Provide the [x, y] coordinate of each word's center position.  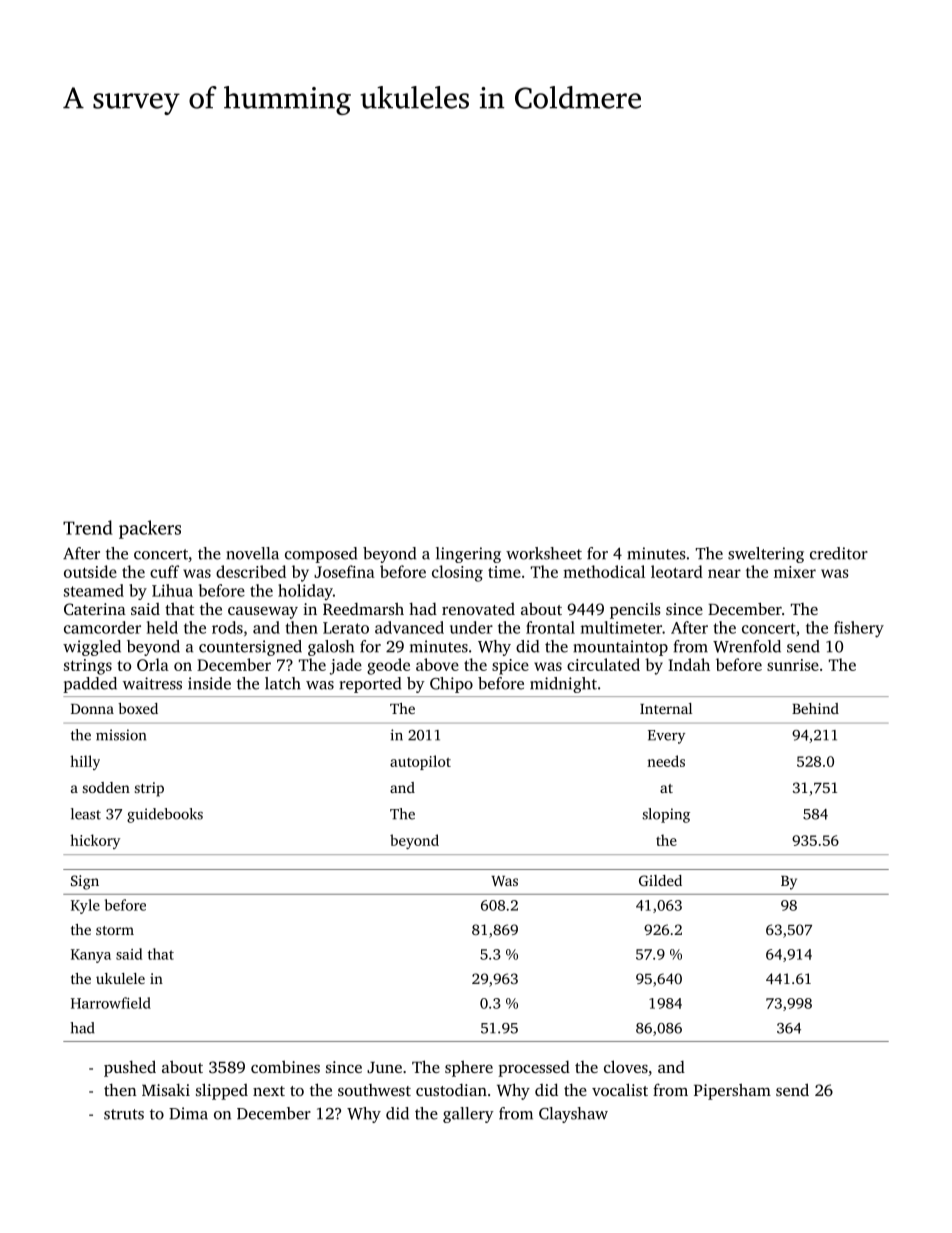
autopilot [420, 762]
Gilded [660, 880]
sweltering [766, 555]
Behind [815, 708]
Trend [88, 527]
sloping [666, 815]
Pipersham [732, 1091]
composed [321, 555]
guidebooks [165, 815]
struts [124, 1114]
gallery [468, 1115]
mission [121, 735]
